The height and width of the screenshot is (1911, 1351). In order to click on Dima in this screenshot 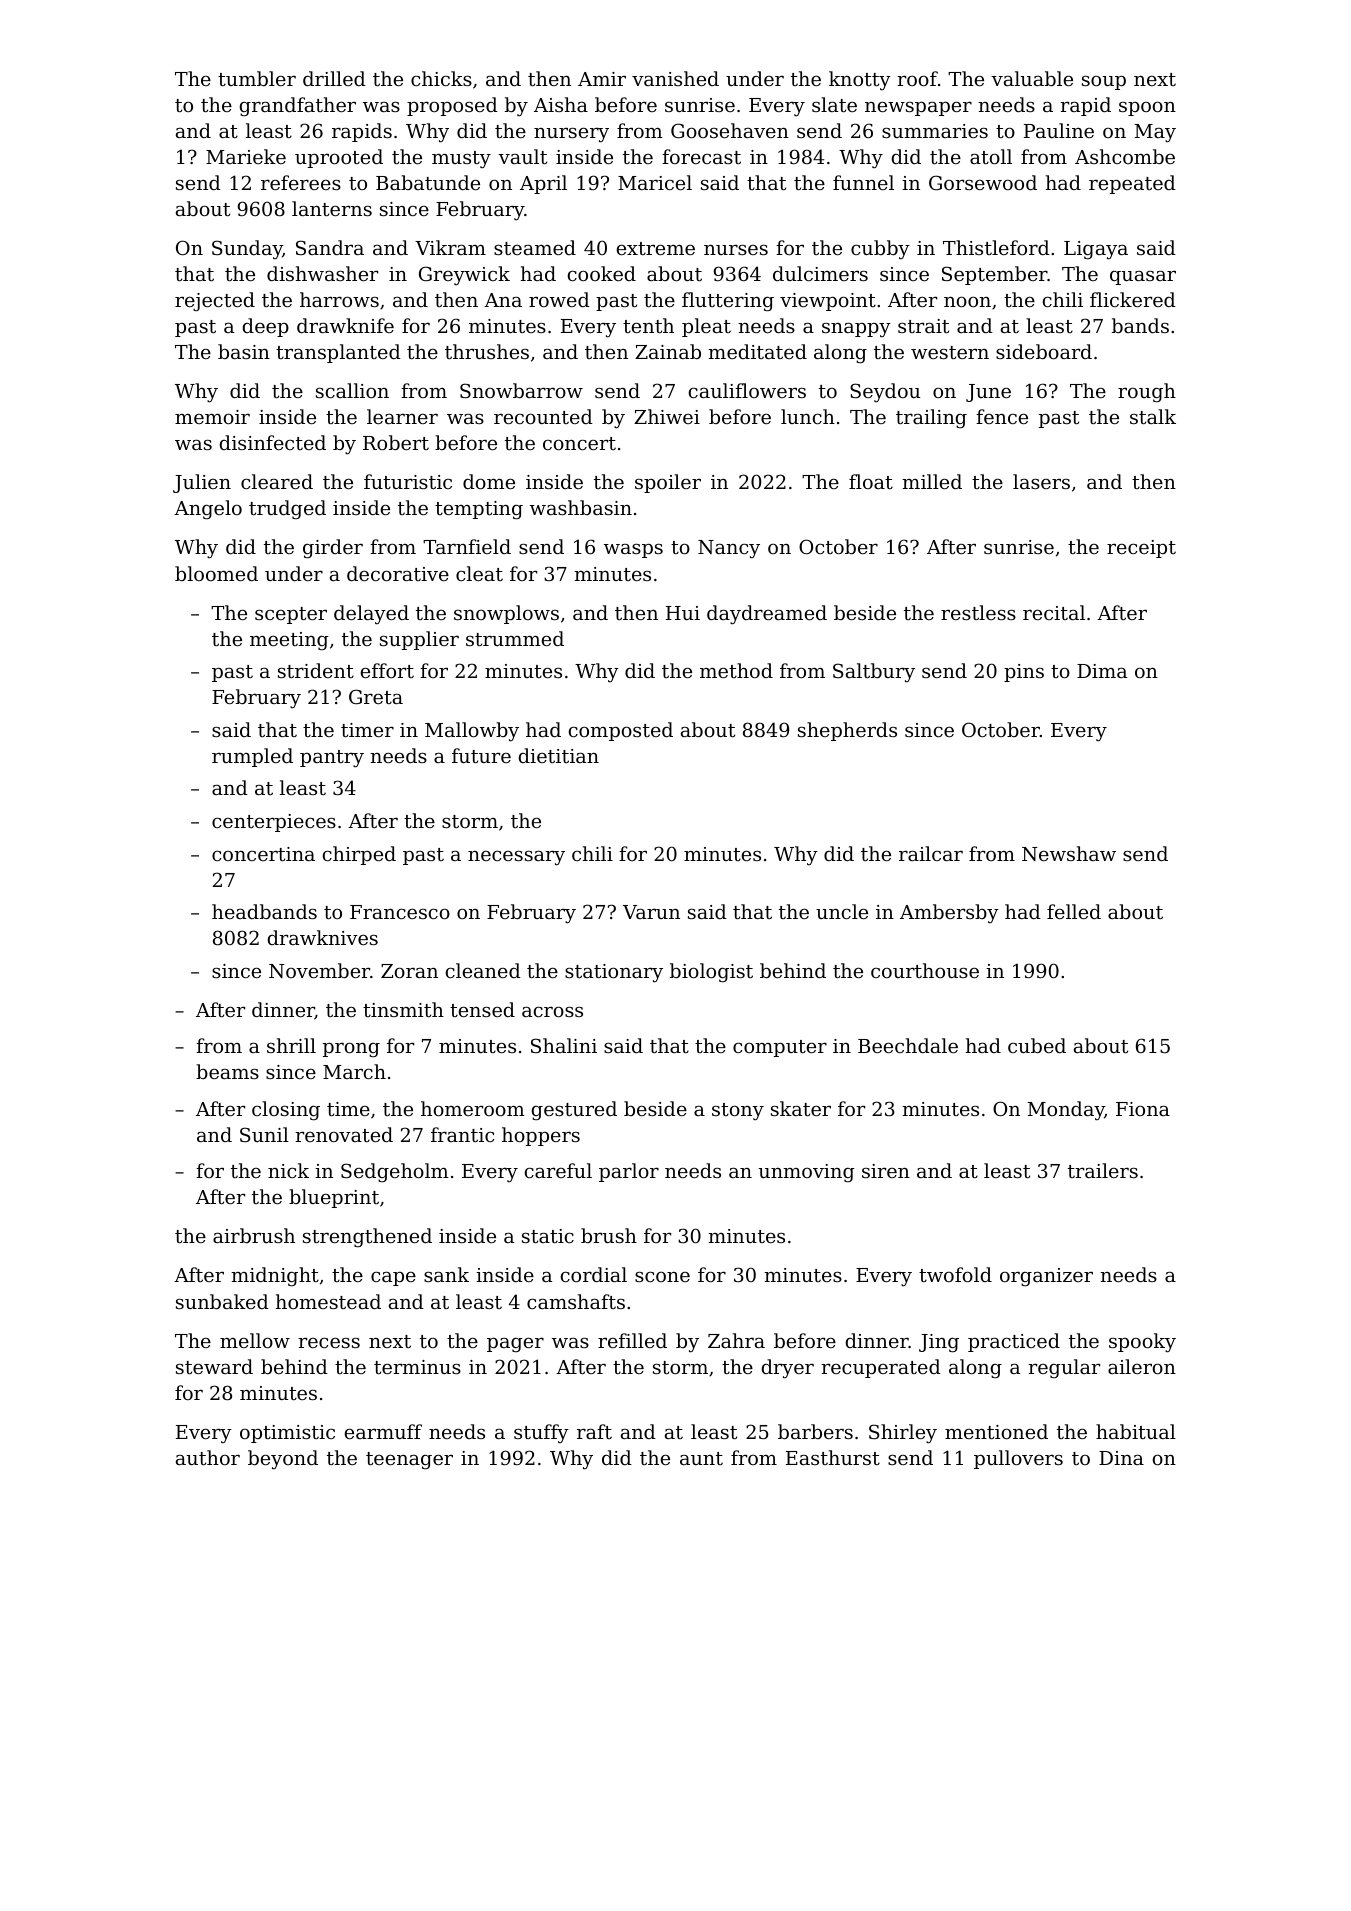, I will do `click(1102, 671)`.
